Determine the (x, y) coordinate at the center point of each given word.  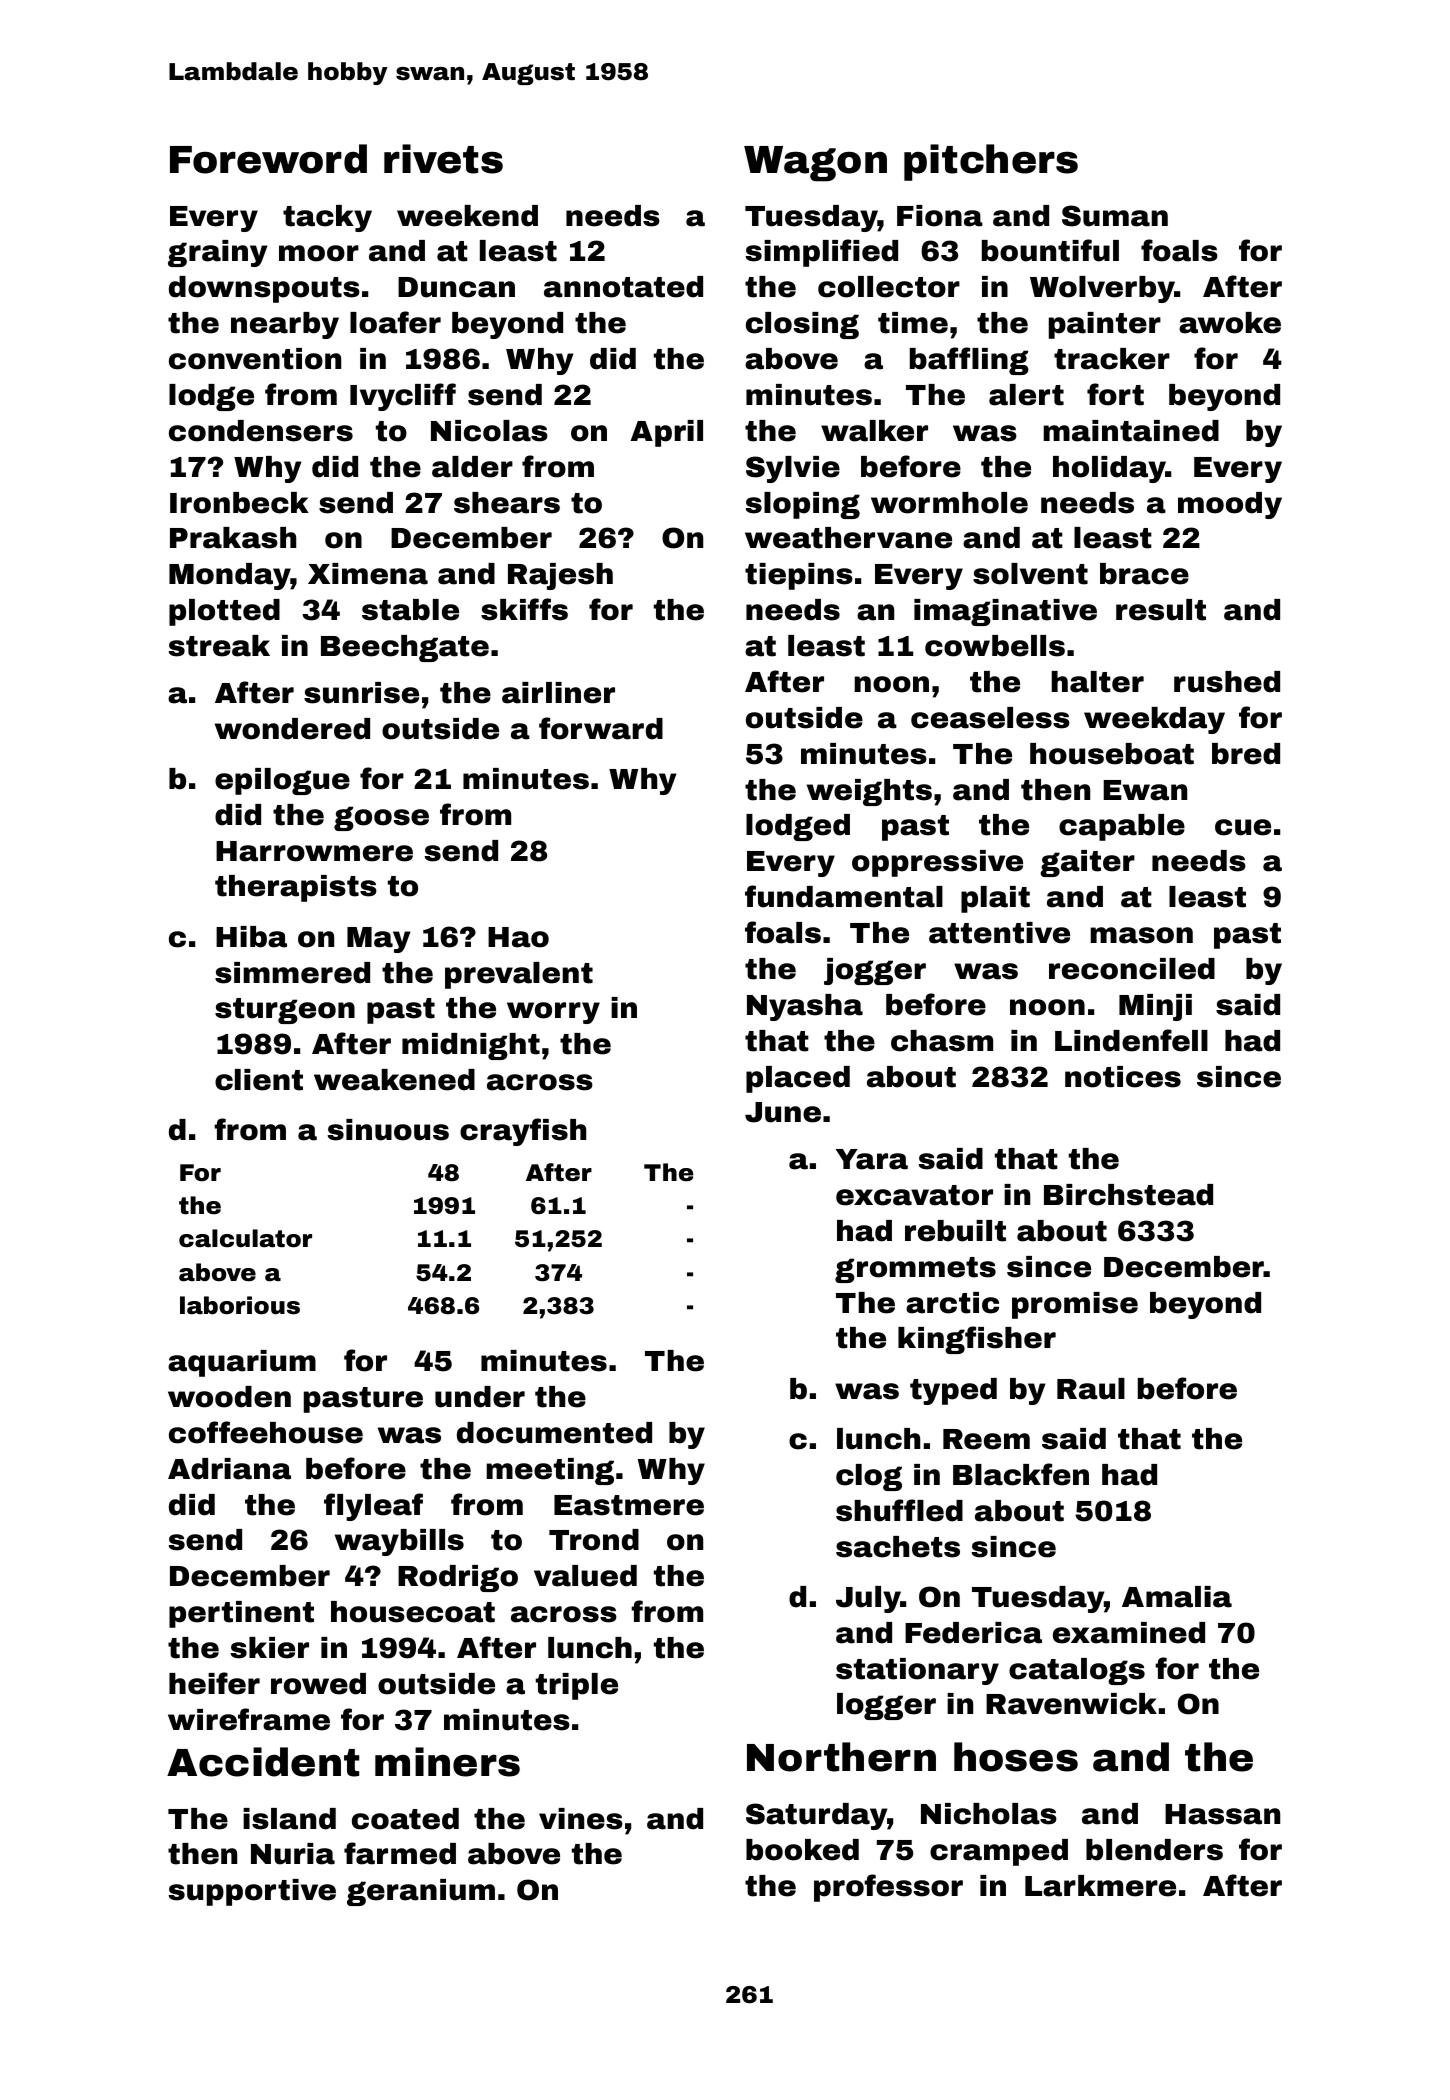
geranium (421, 1892)
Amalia (1177, 1597)
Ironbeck (239, 503)
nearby (285, 325)
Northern (841, 1757)
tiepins (799, 576)
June (783, 1112)
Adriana (229, 1469)
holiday (1109, 469)
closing (802, 325)
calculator (245, 1238)
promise (1075, 1305)
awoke (1230, 323)
